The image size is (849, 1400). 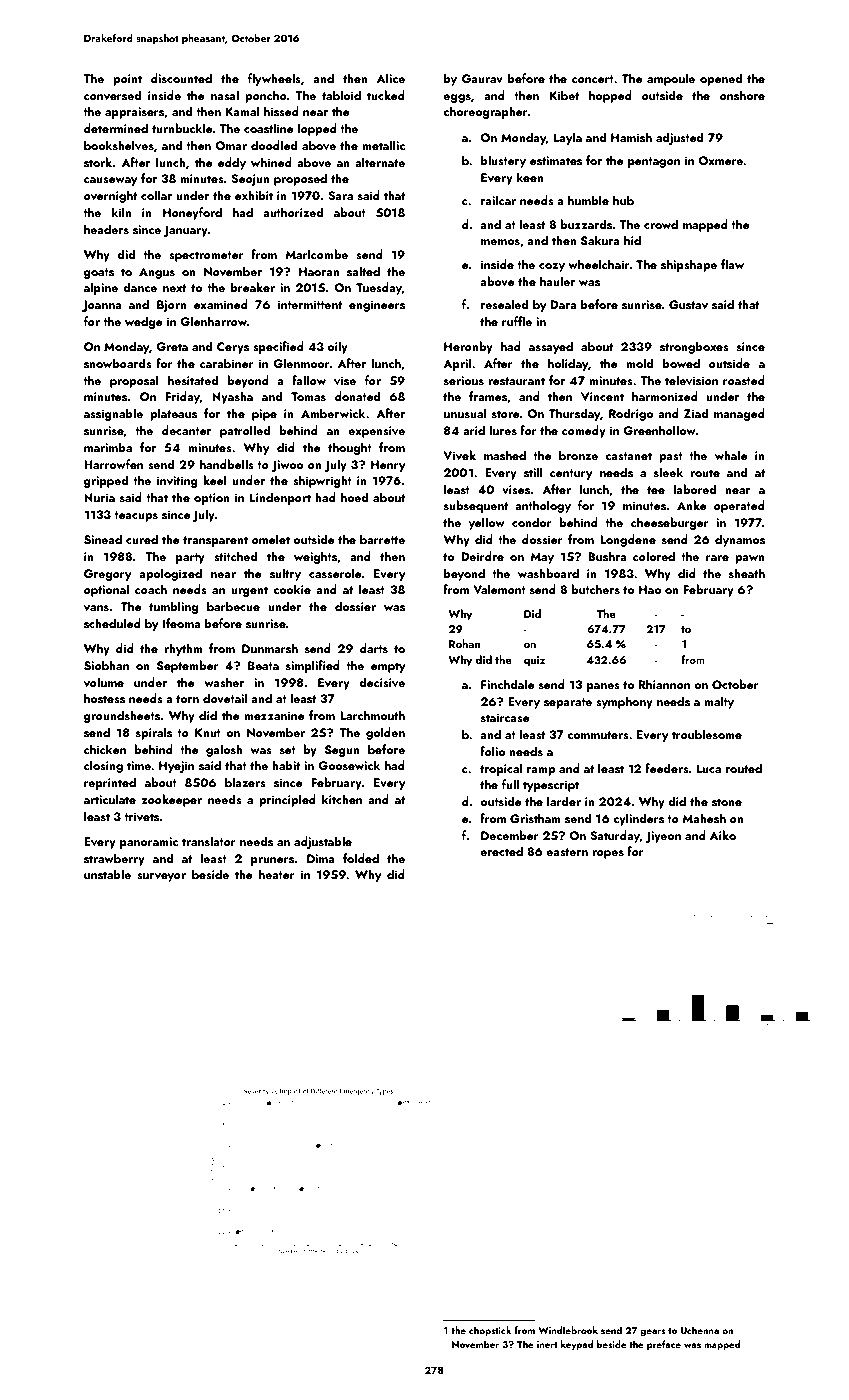 I want to click on gears, so click(x=652, y=1333).
